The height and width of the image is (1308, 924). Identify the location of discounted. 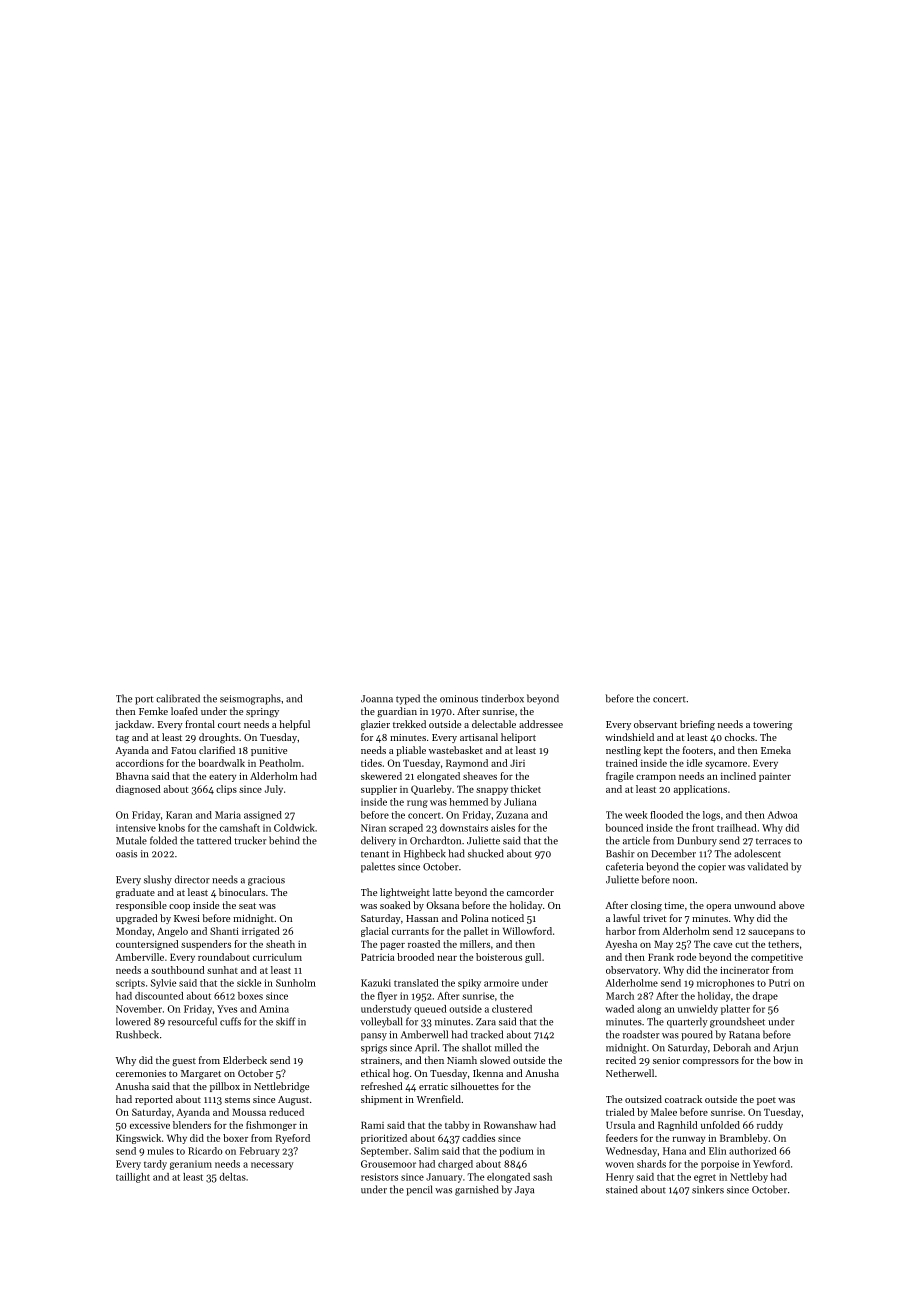
(159, 996).
